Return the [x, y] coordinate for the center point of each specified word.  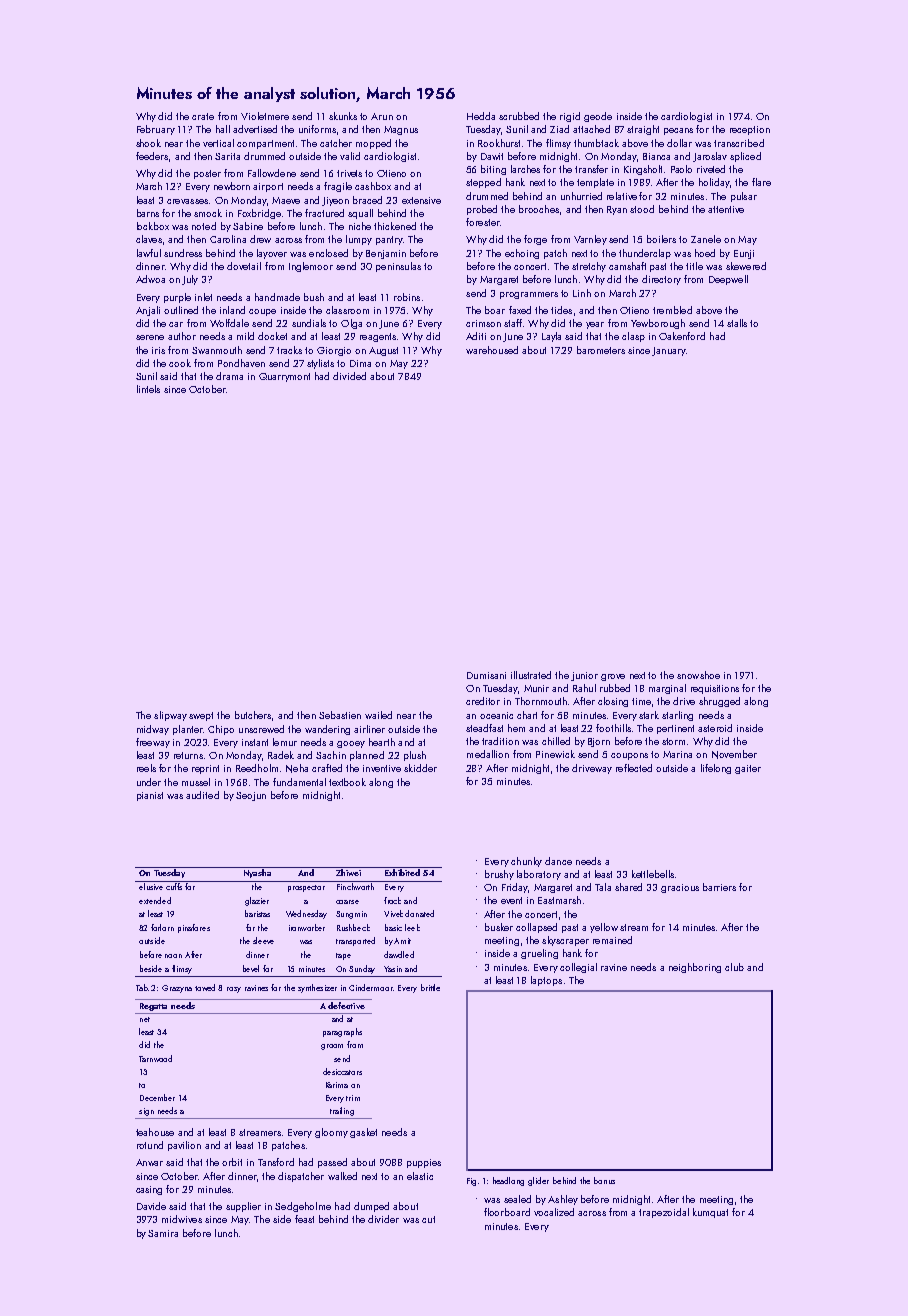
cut [428, 1219]
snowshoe [698, 675]
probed [482, 210]
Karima [337, 1085]
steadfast [484, 728]
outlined [181, 310]
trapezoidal [664, 1213]
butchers [253, 715]
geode [598, 117]
